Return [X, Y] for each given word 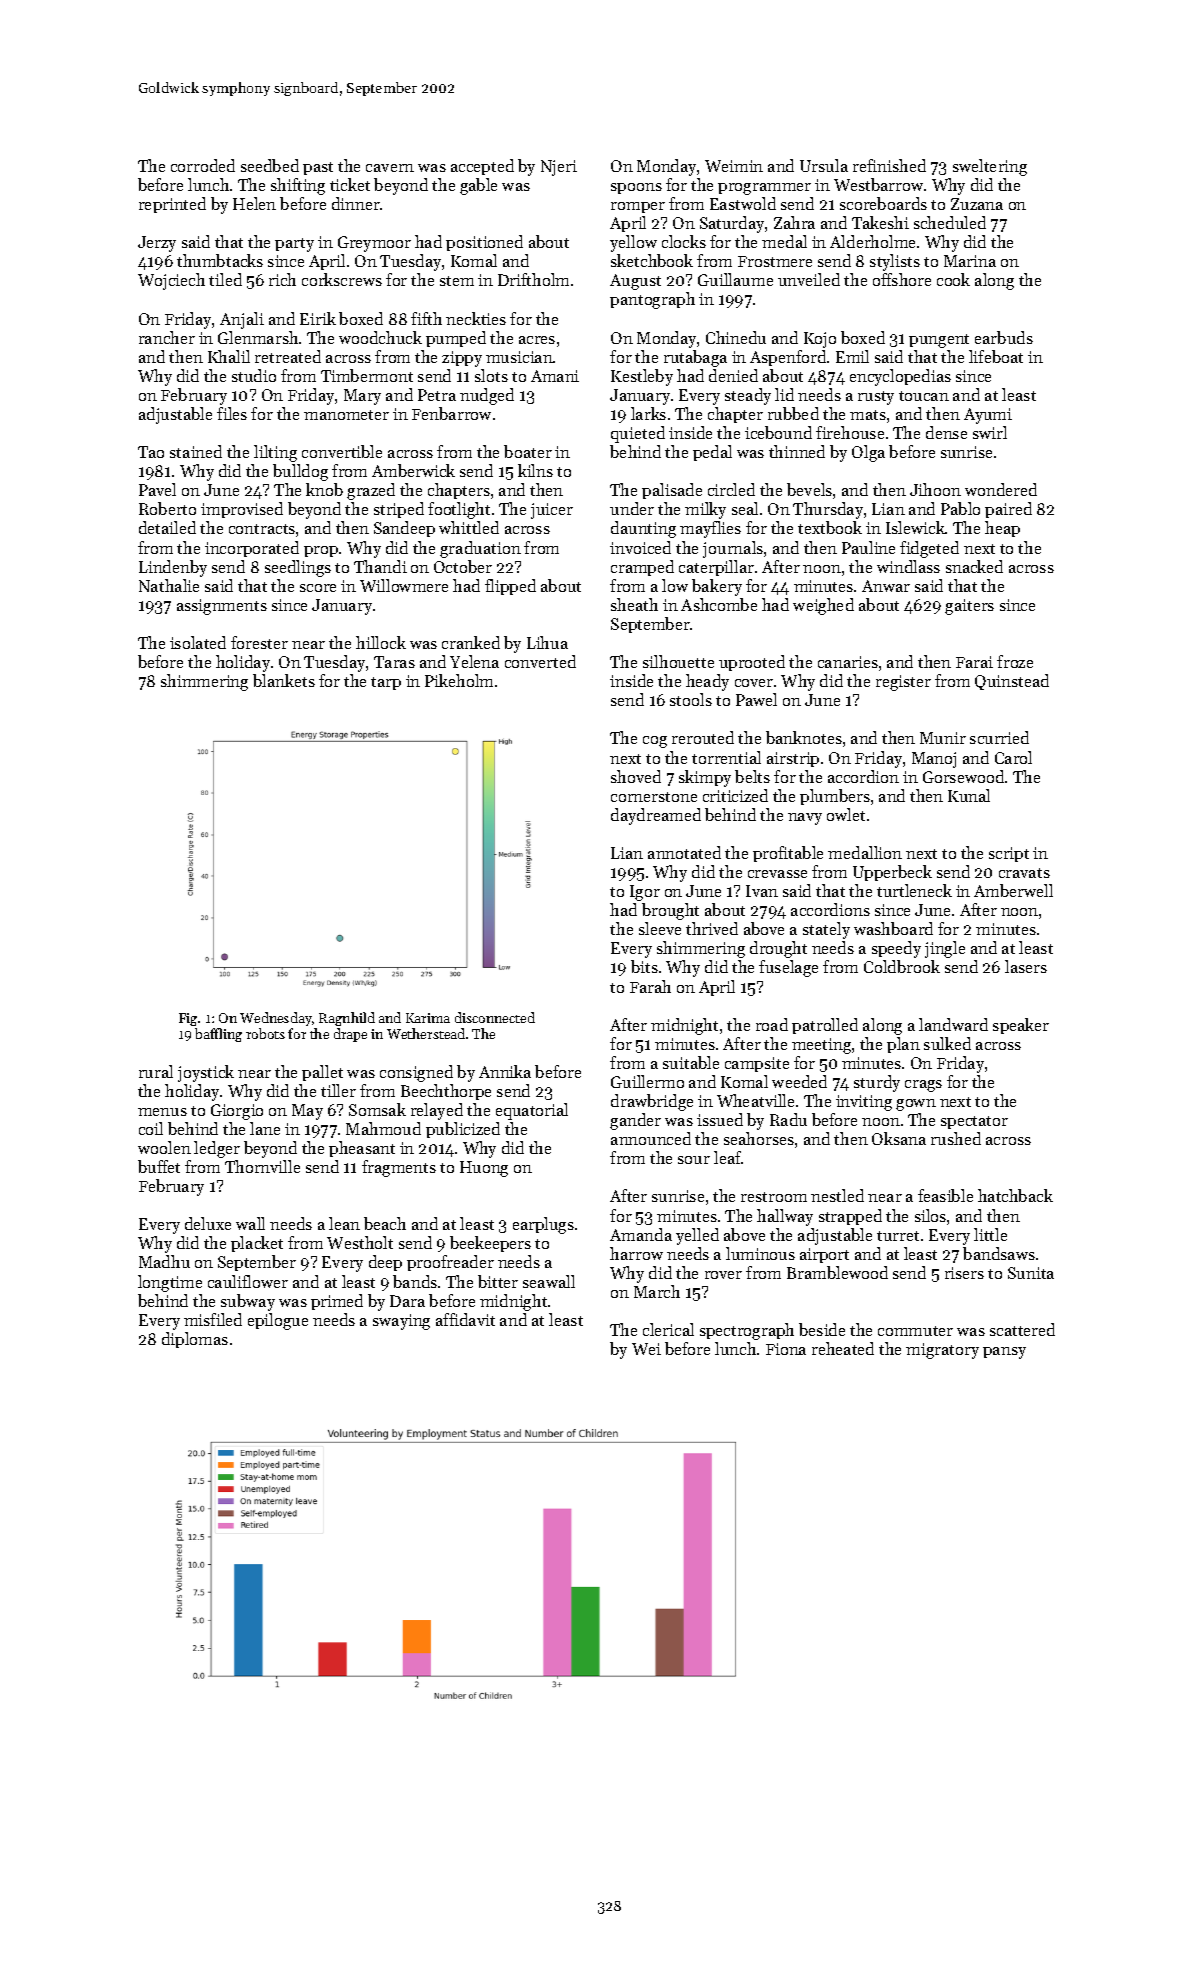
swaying [401, 1322]
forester [259, 642]
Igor [645, 893]
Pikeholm [459, 680]
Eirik [318, 318]
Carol [1013, 757]
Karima [428, 1018]
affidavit [465, 1319]
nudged [487, 396]
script [1009, 854]
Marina [970, 261]
